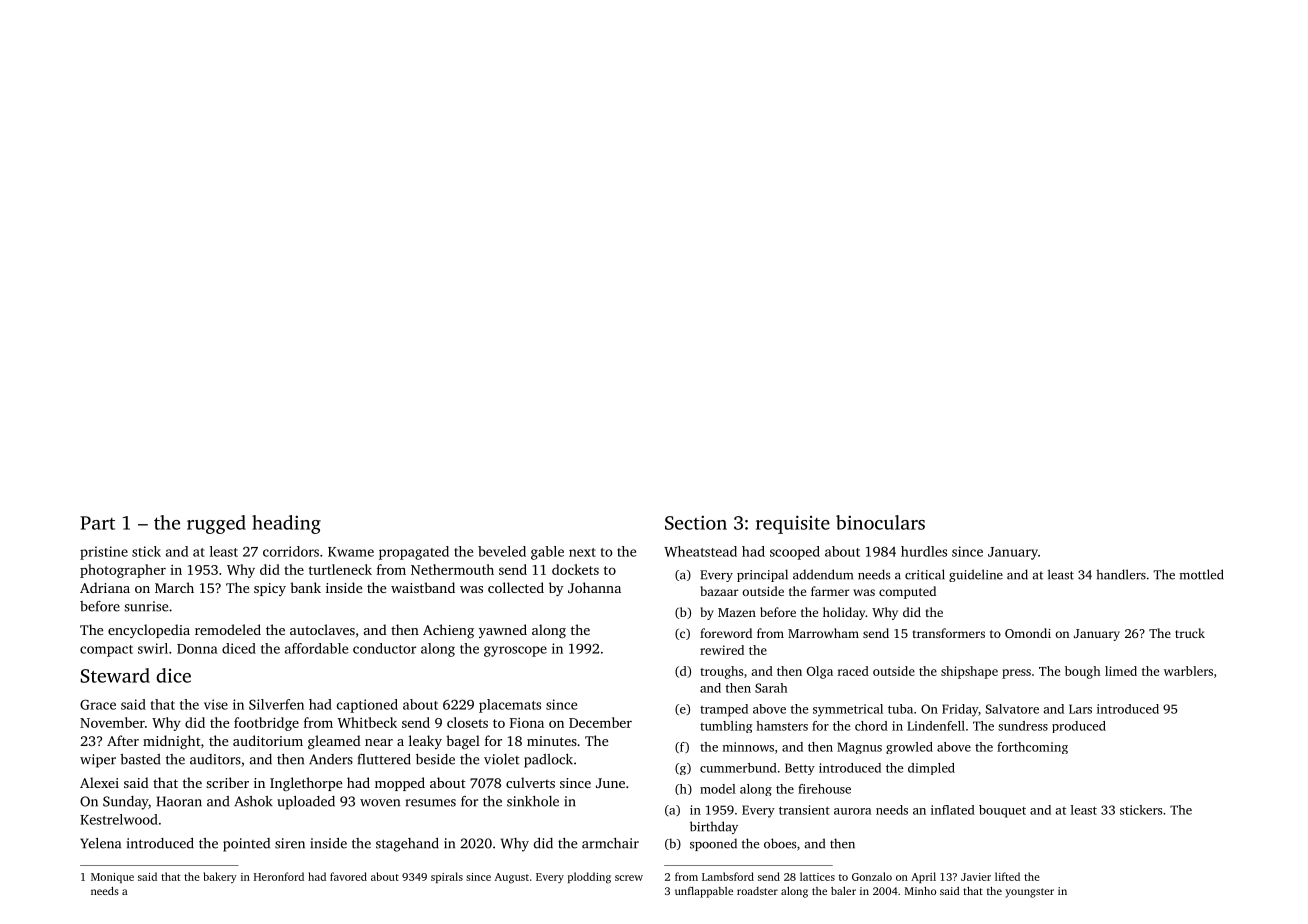 This screenshot has width=1308, height=924. Describe the element at coordinates (1121, 574) in the screenshot. I see `handlers` at that location.
